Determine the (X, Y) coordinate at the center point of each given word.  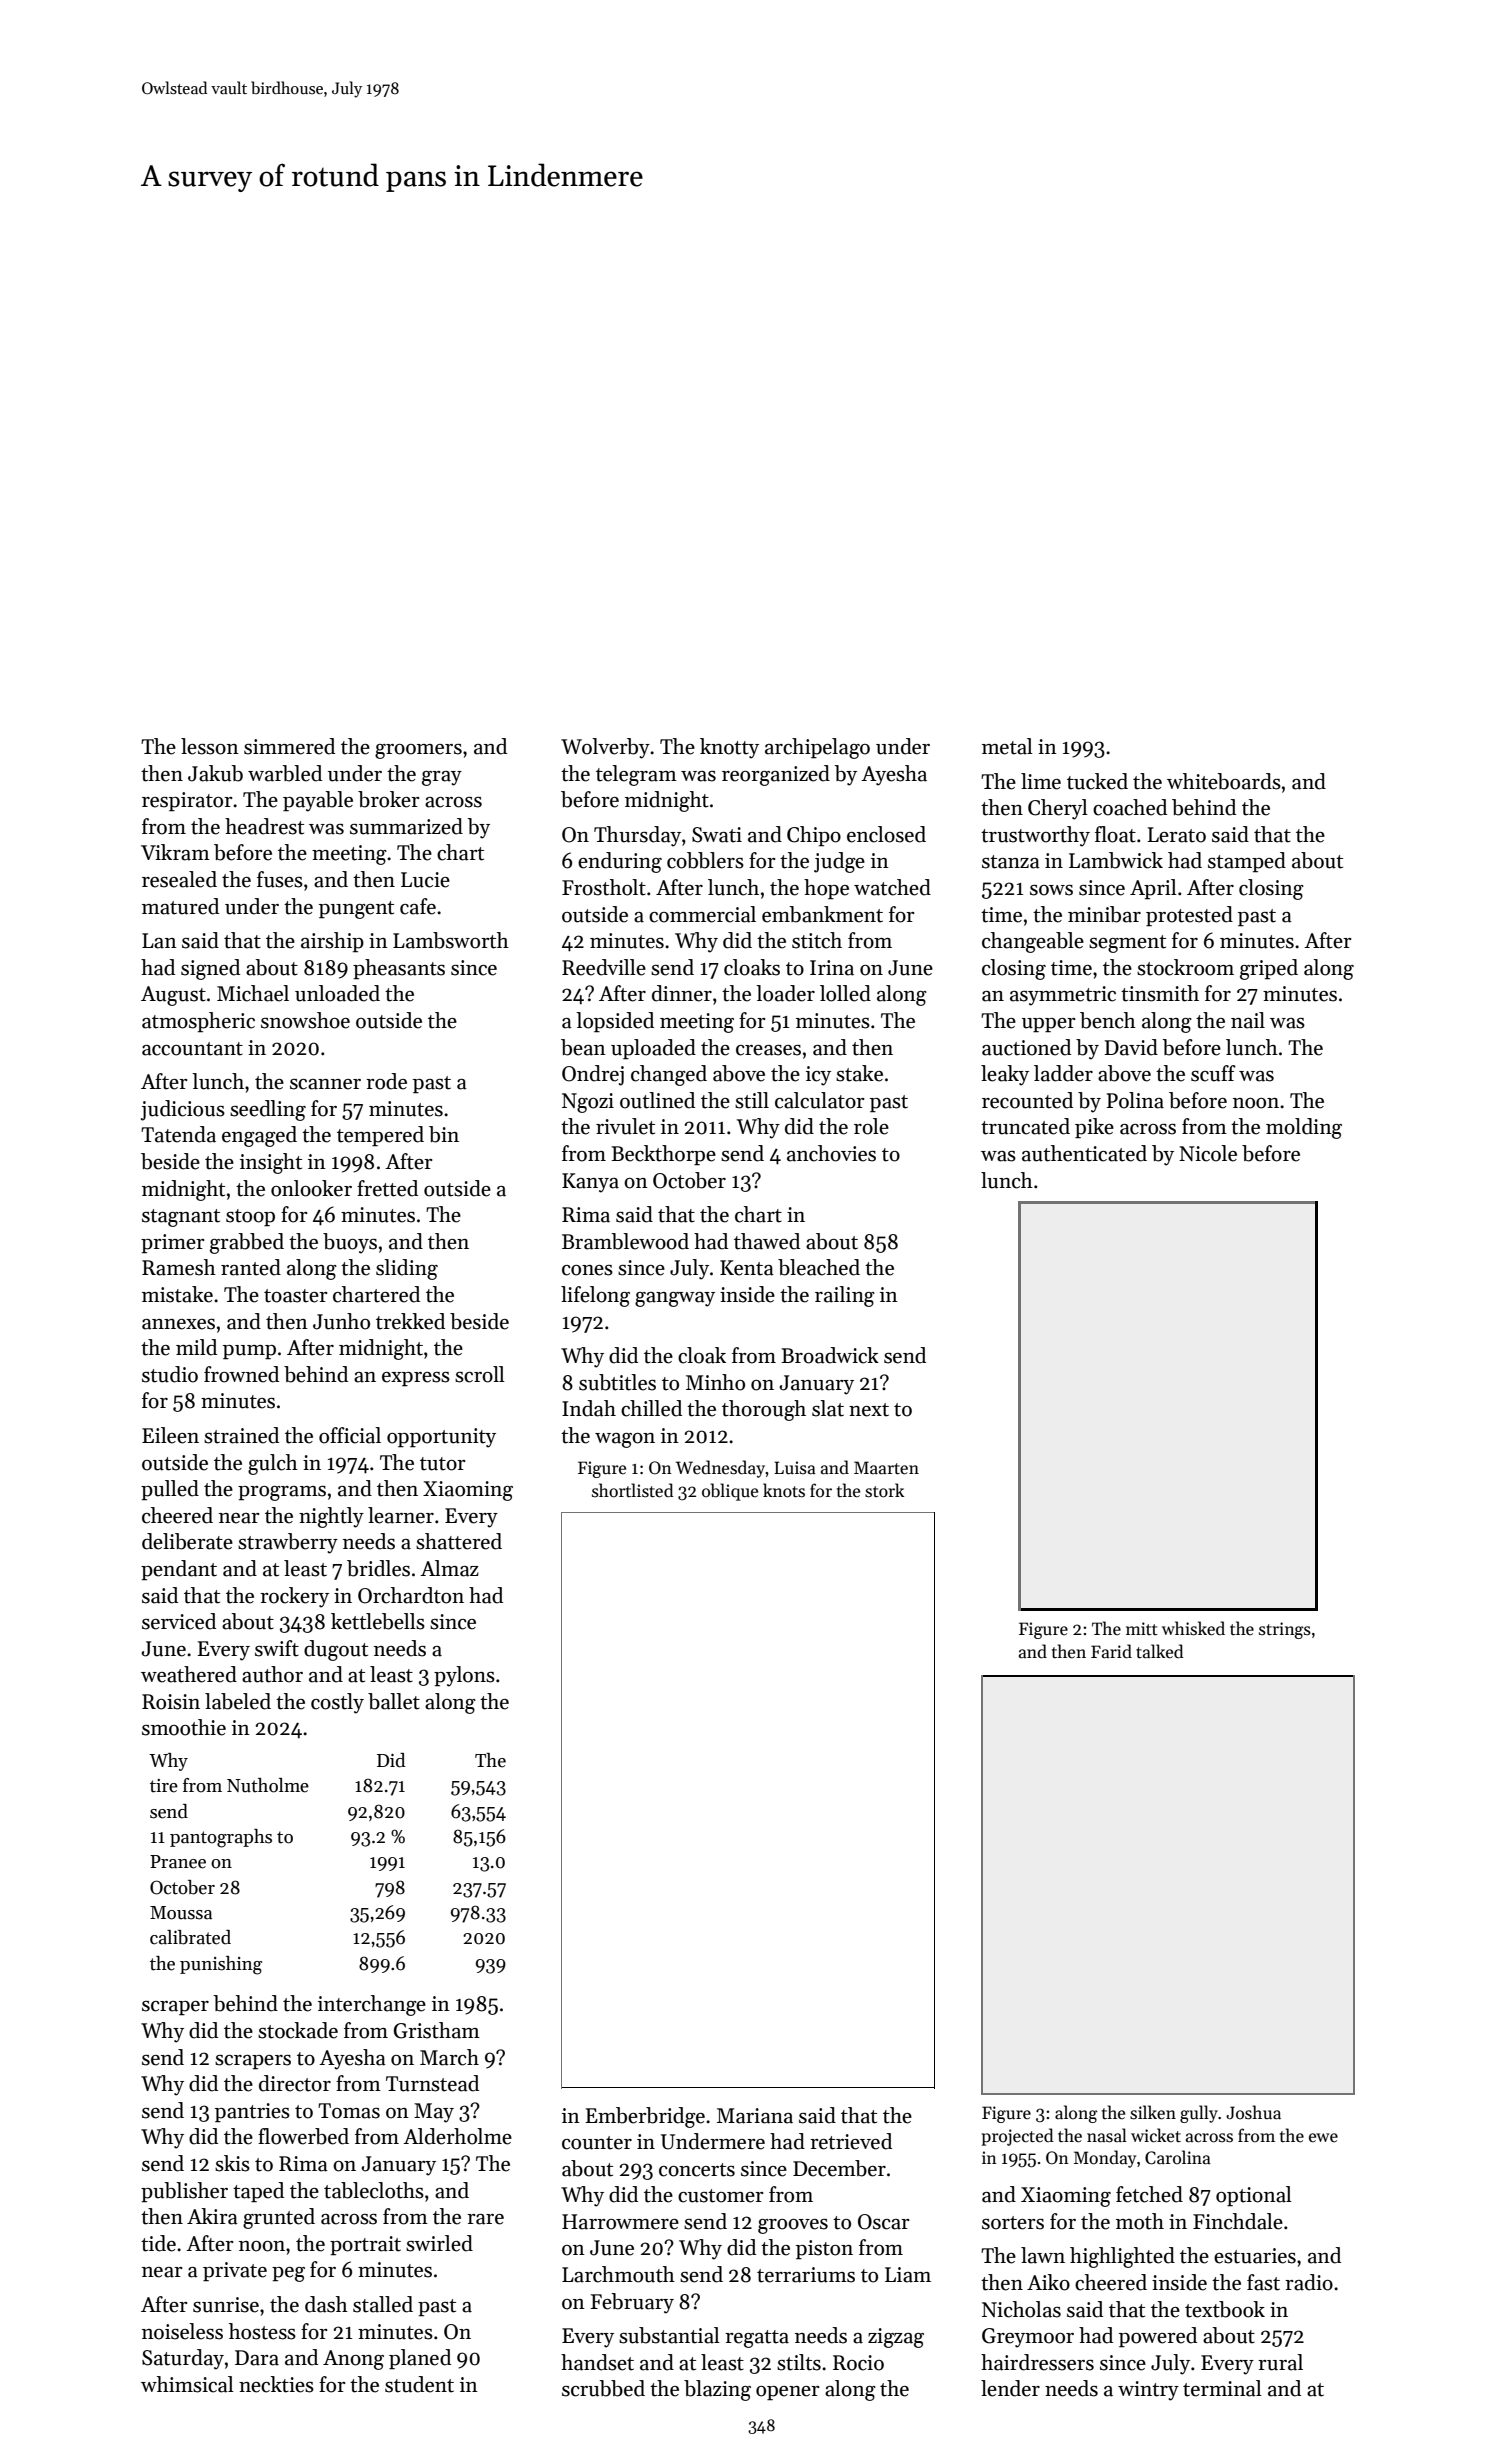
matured (180, 906)
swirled (439, 2243)
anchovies (831, 1153)
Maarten (886, 1468)
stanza (1011, 862)
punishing (221, 1965)
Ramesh (179, 1267)
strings (1285, 1630)
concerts (697, 2170)
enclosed (886, 834)
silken (1153, 2112)
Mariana (755, 2116)
